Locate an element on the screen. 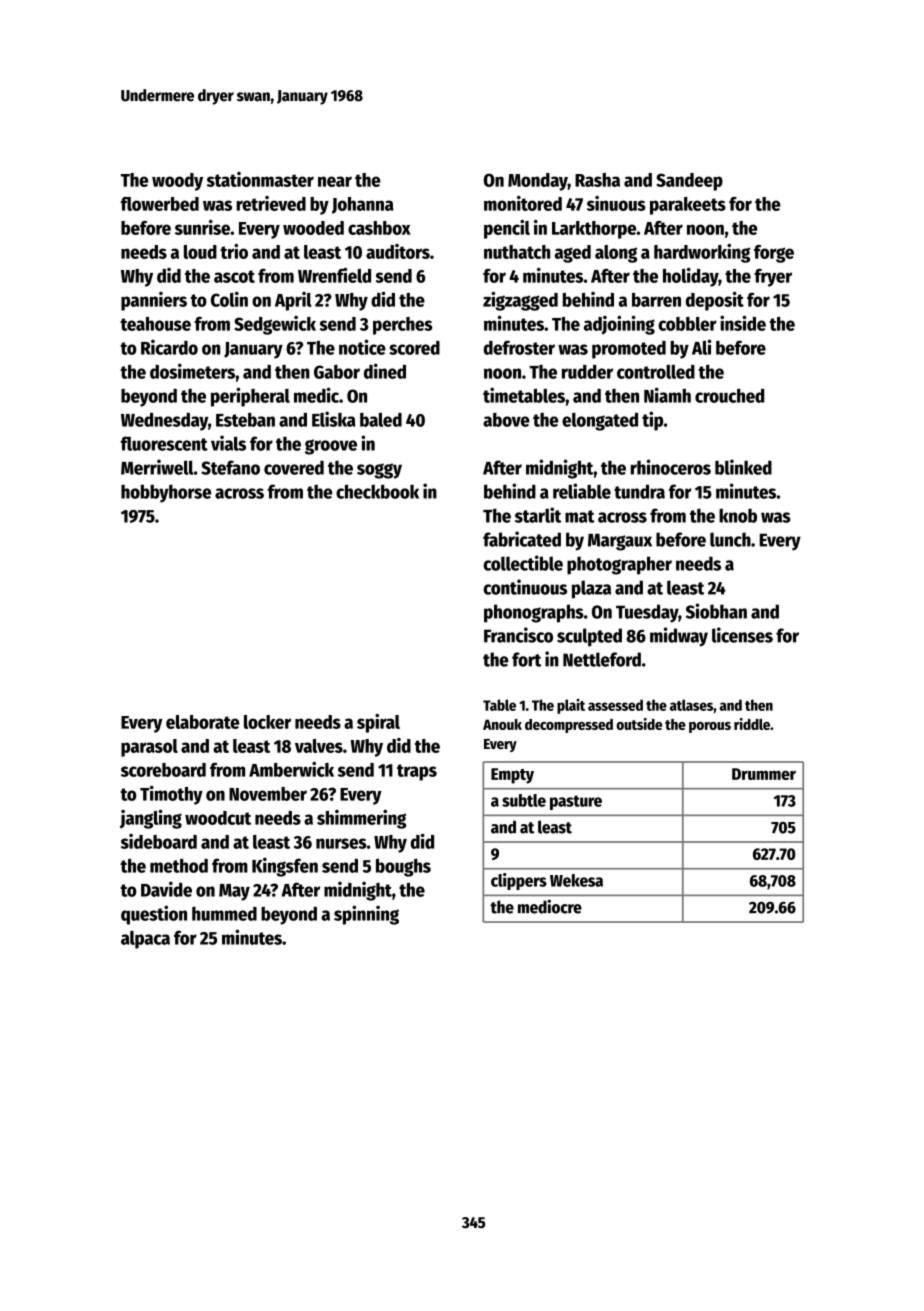 Image resolution: width=924 pixels, height=1311 pixels. shimmering is located at coordinates (361, 819).
